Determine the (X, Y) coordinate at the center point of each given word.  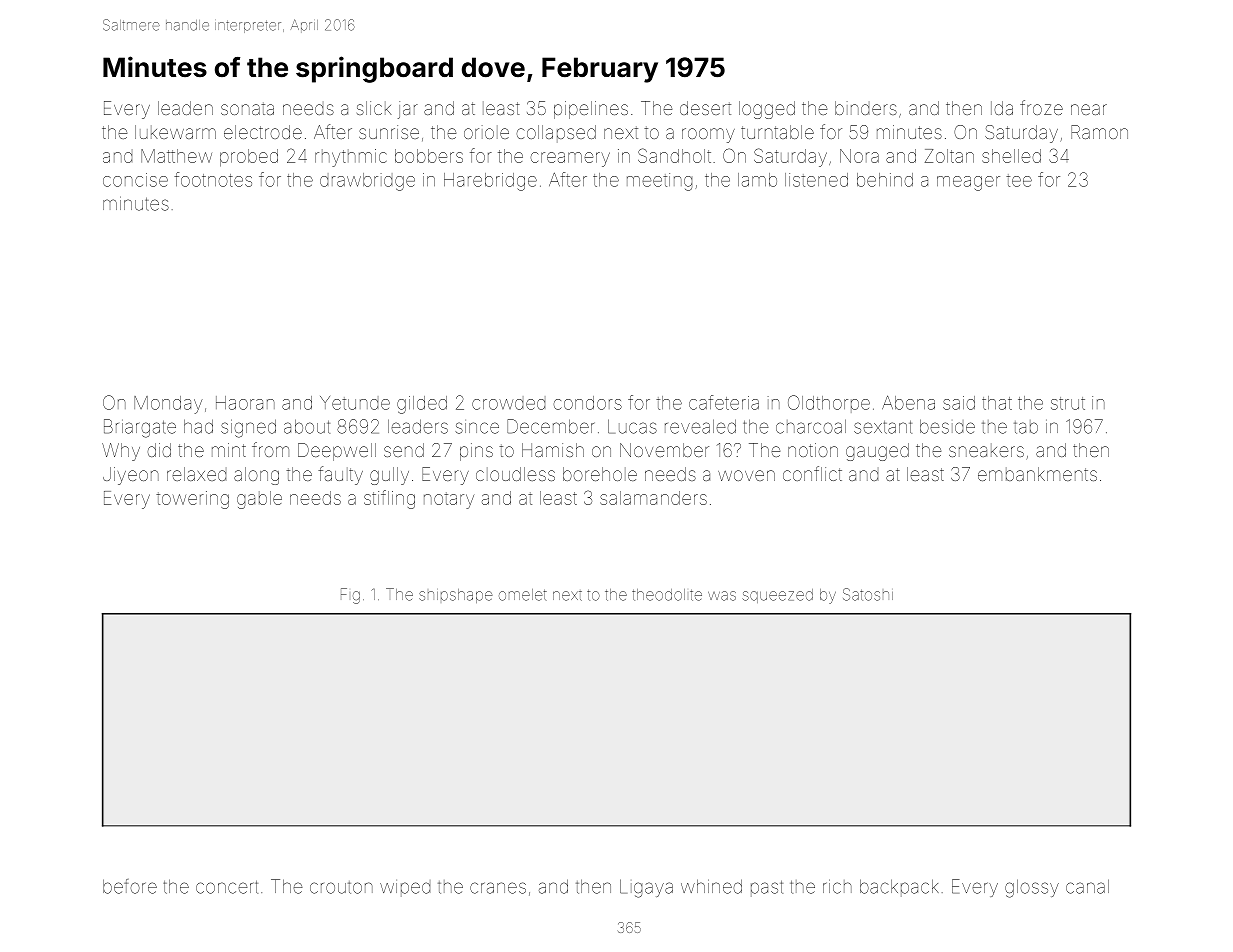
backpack (899, 888)
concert (227, 887)
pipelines (591, 110)
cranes (498, 888)
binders (866, 108)
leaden (185, 108)
